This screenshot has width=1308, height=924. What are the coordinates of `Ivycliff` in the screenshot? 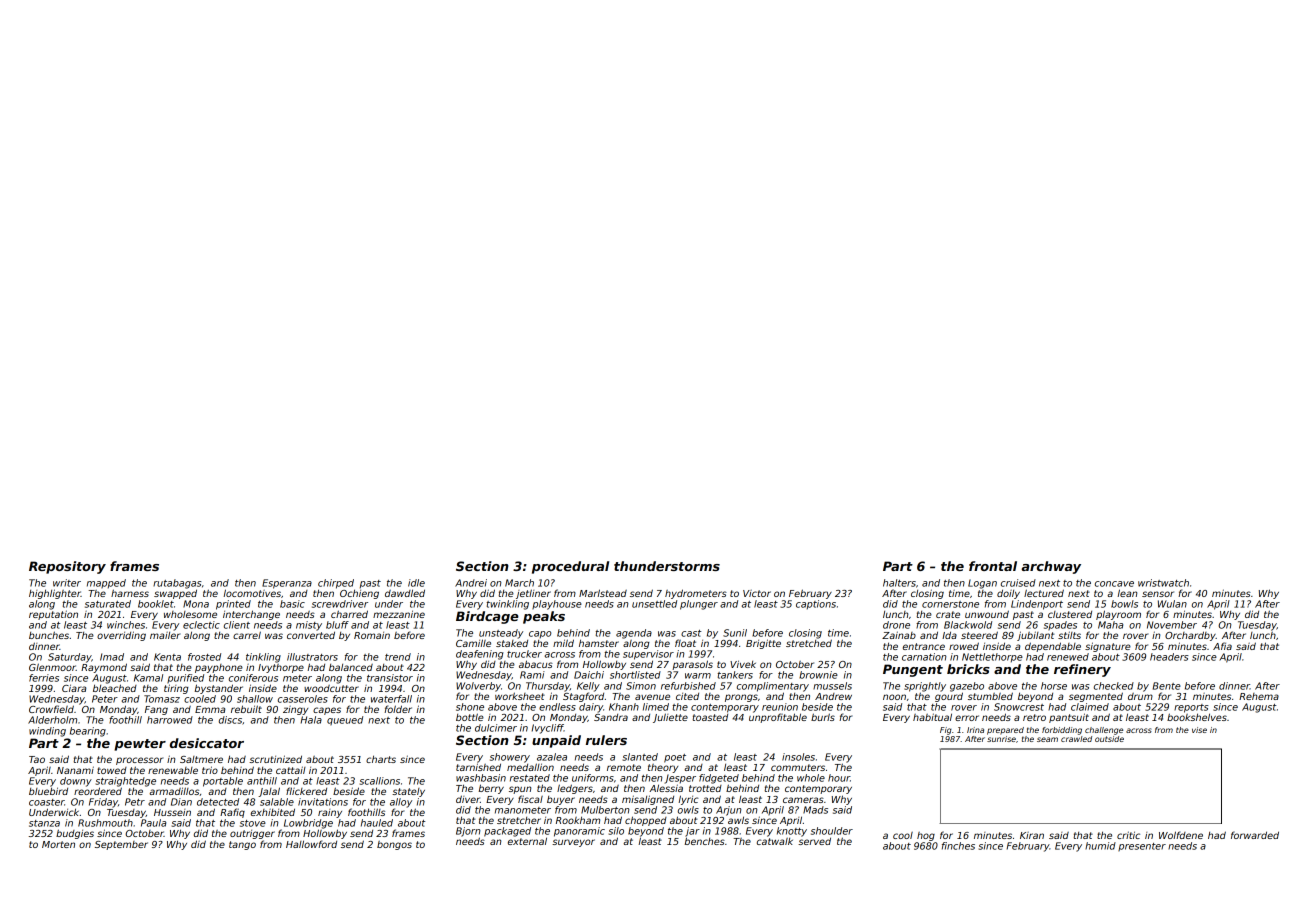 It's located at (548, 729).
